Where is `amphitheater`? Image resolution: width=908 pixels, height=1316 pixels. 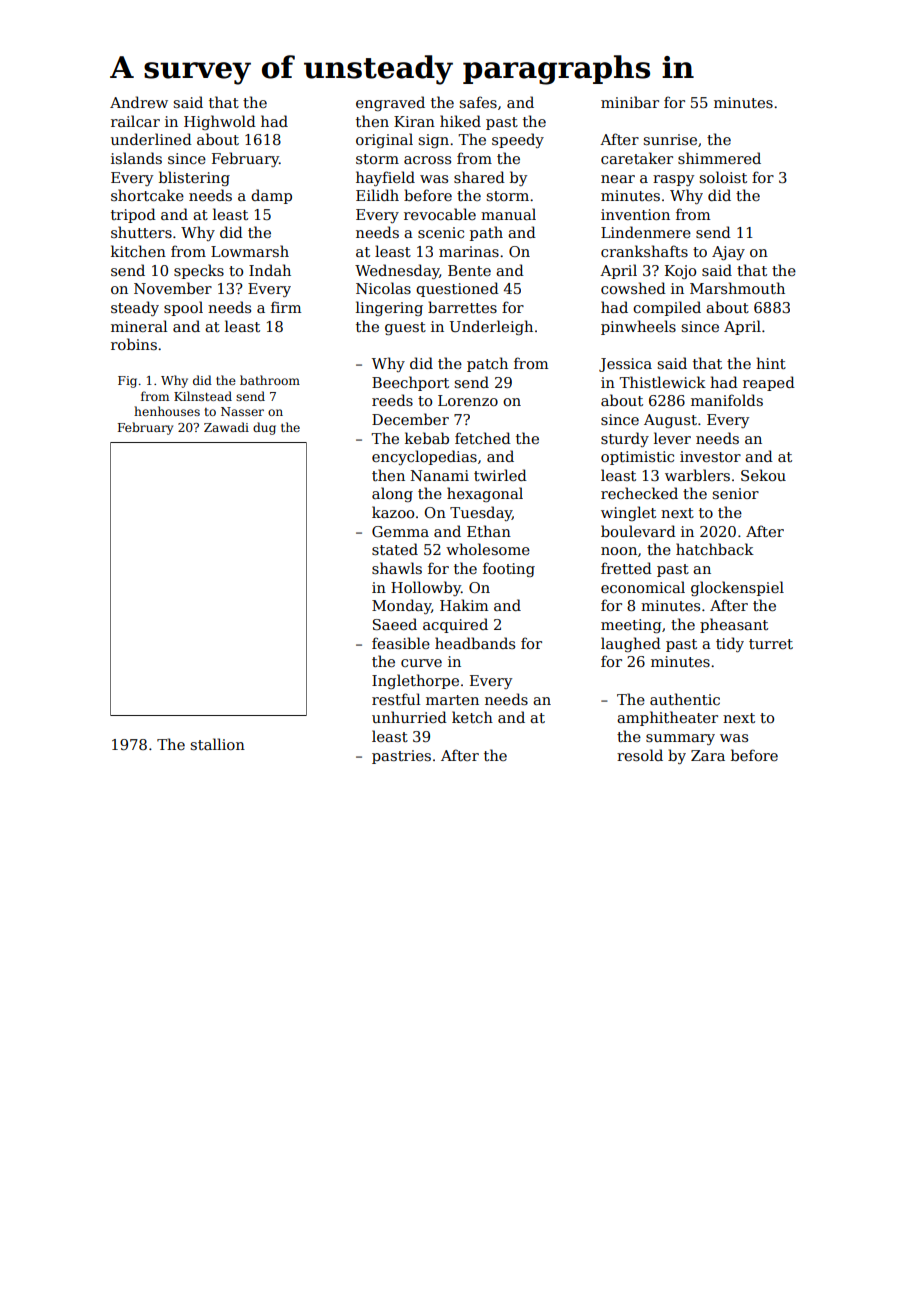
amphitheater is located at coordinates (667, 718).
